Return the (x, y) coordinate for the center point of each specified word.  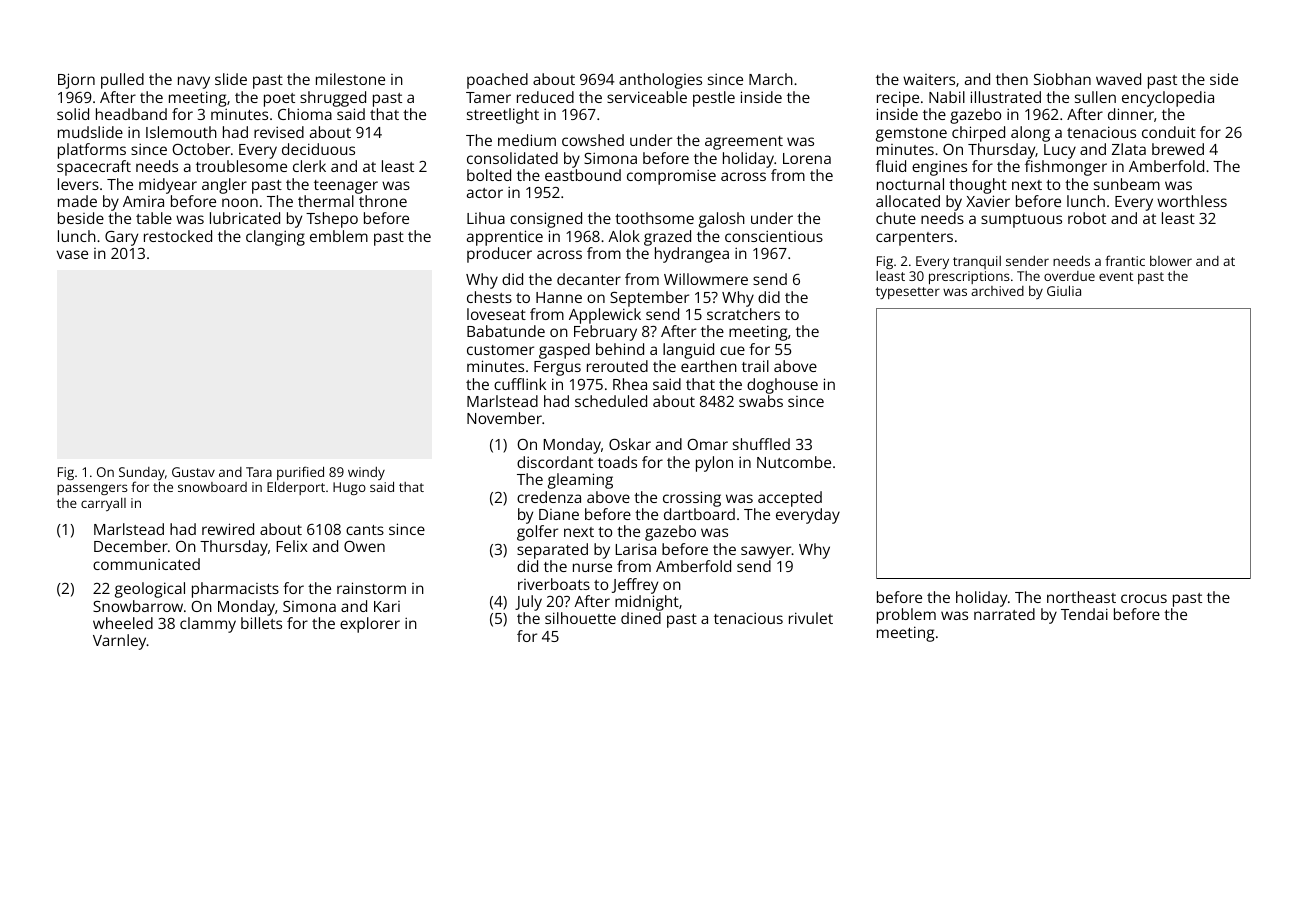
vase (72, 254)
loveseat (496, 314)
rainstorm (371, 588)
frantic (1125, 260)
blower (1171, 261)
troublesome (241, 166)
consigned (546, 220)
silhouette (580, 618)
